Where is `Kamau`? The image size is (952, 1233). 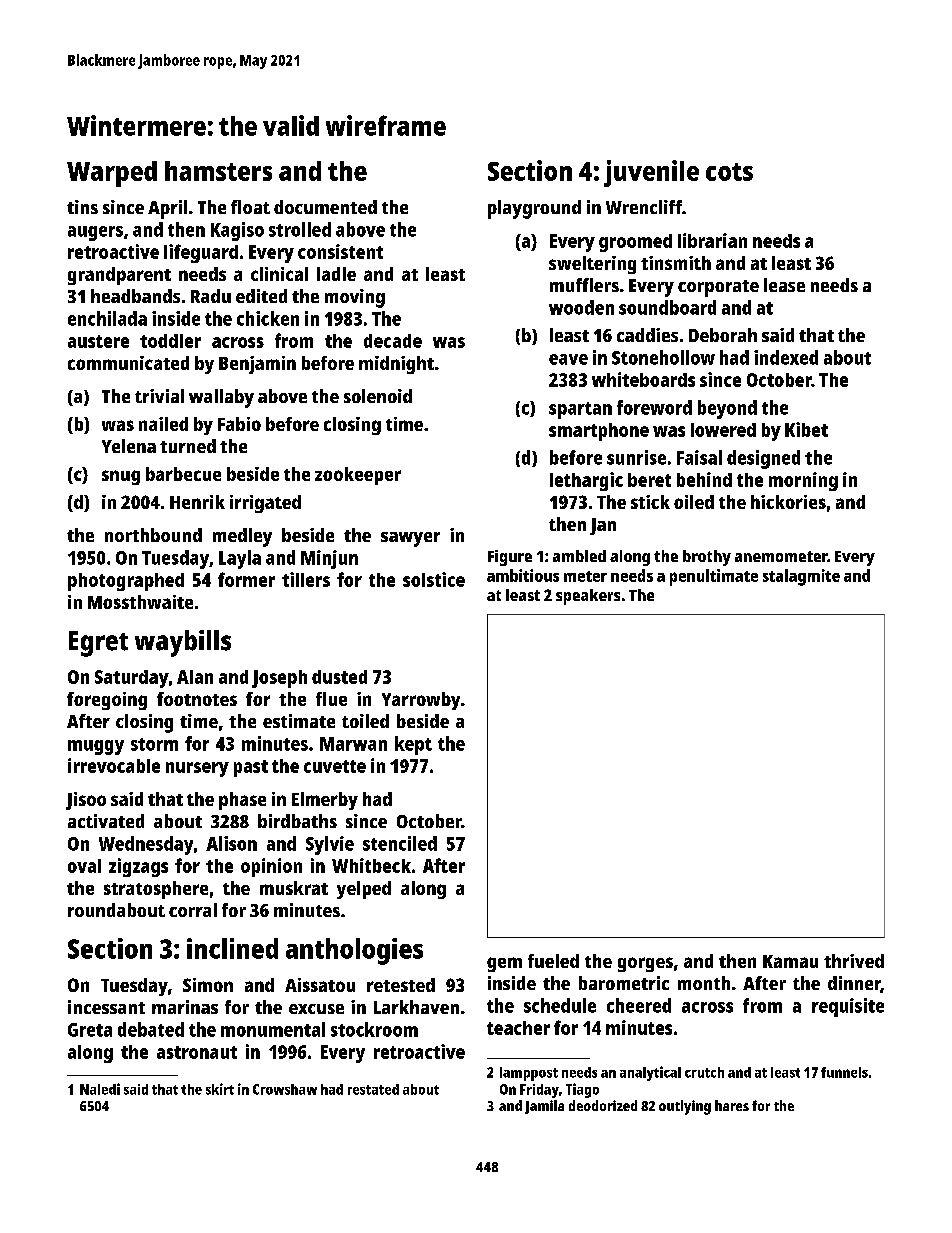
Kamau is located at coordinates (790, 961).
